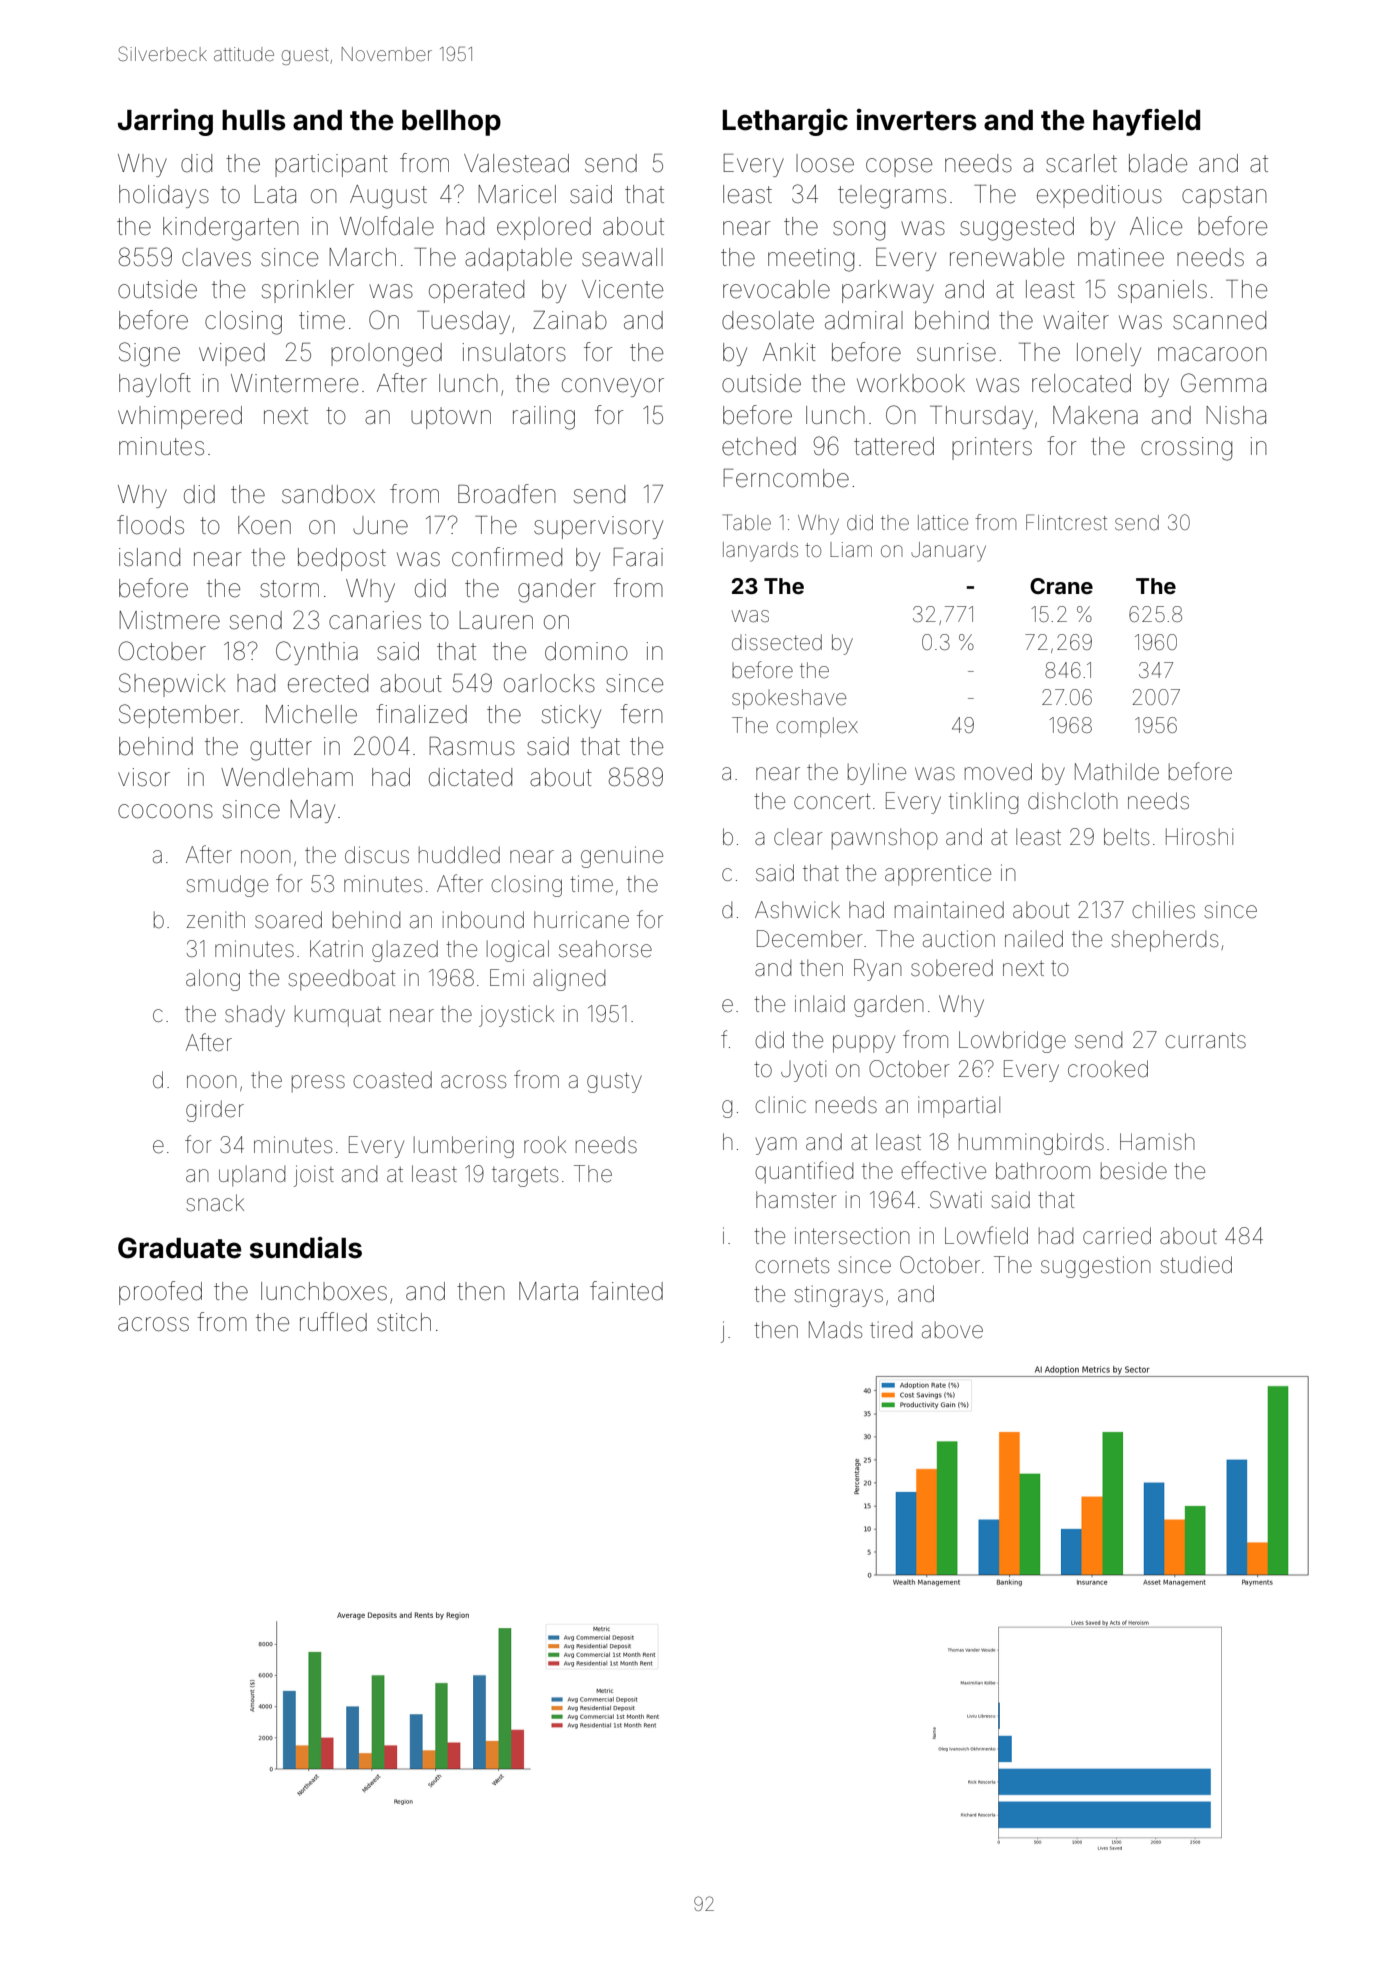 This screenshot has height=1969, width=1386. I want to click on Mathilde, so click(1117, 772).
